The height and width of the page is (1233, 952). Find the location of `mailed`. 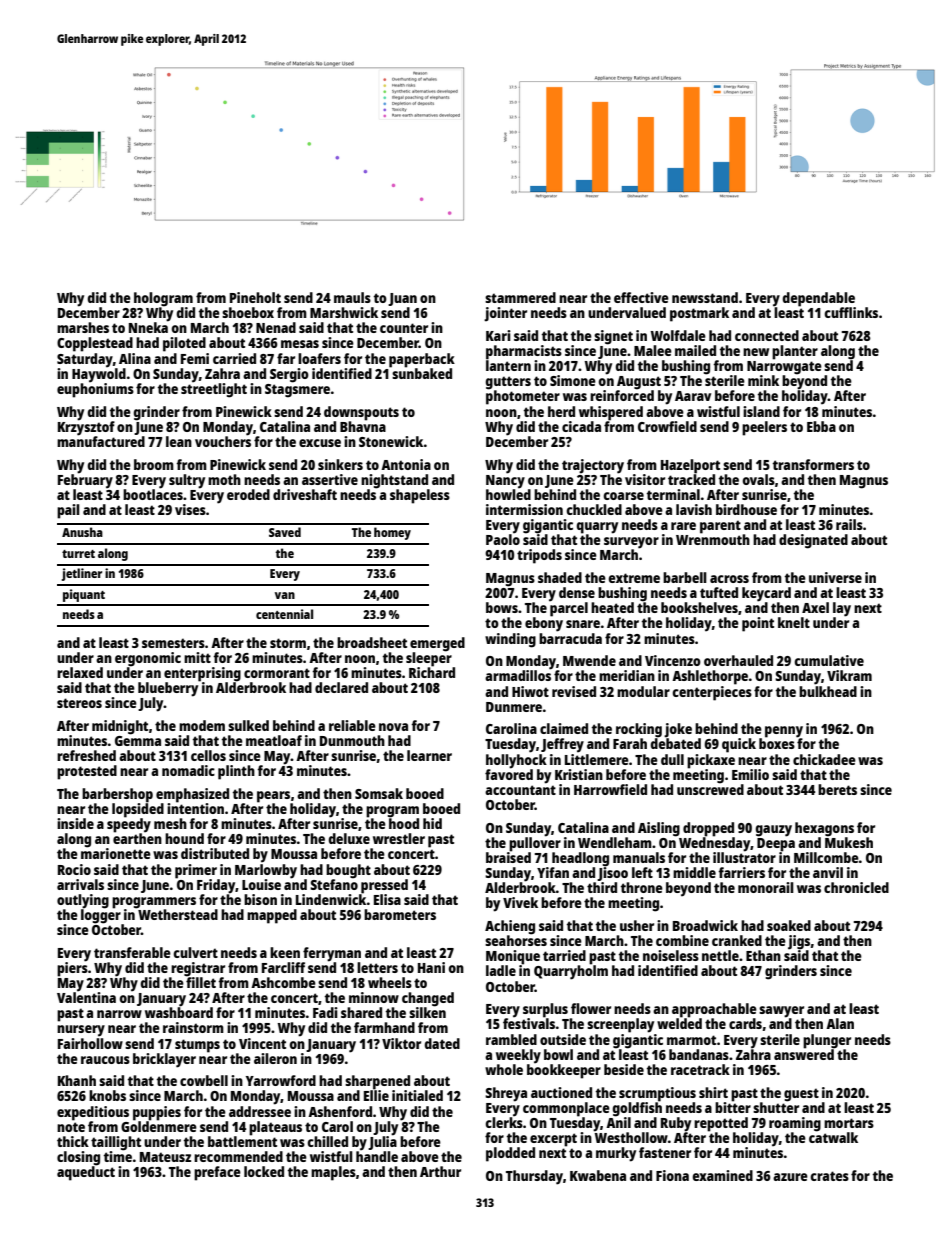

mailed is located at coordinates (695, 350).
